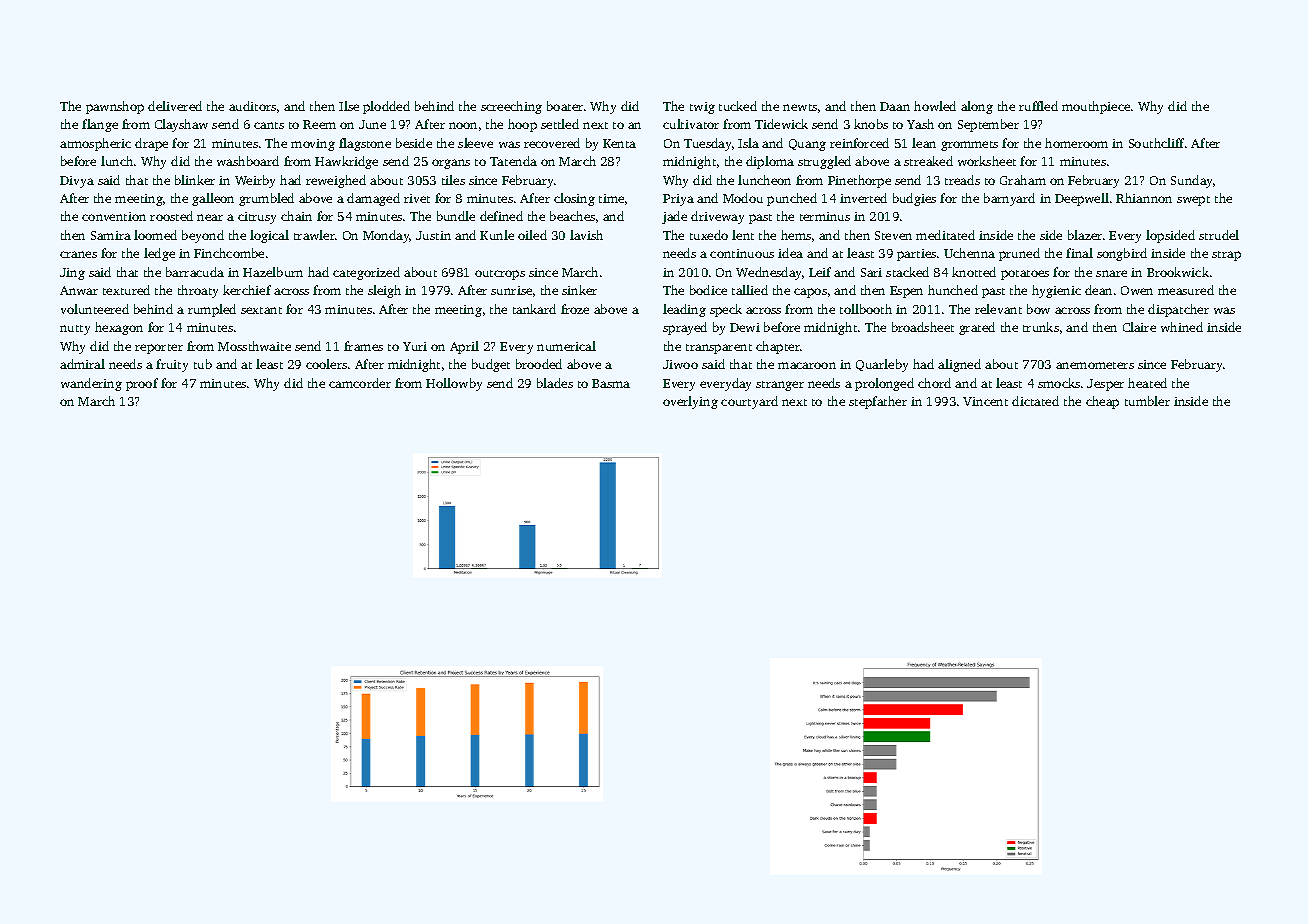 The width and height of the document is (1308, 924). Describe the element at coordinates (254, 346) in the document. I see `Mossthwaite` at that location.
